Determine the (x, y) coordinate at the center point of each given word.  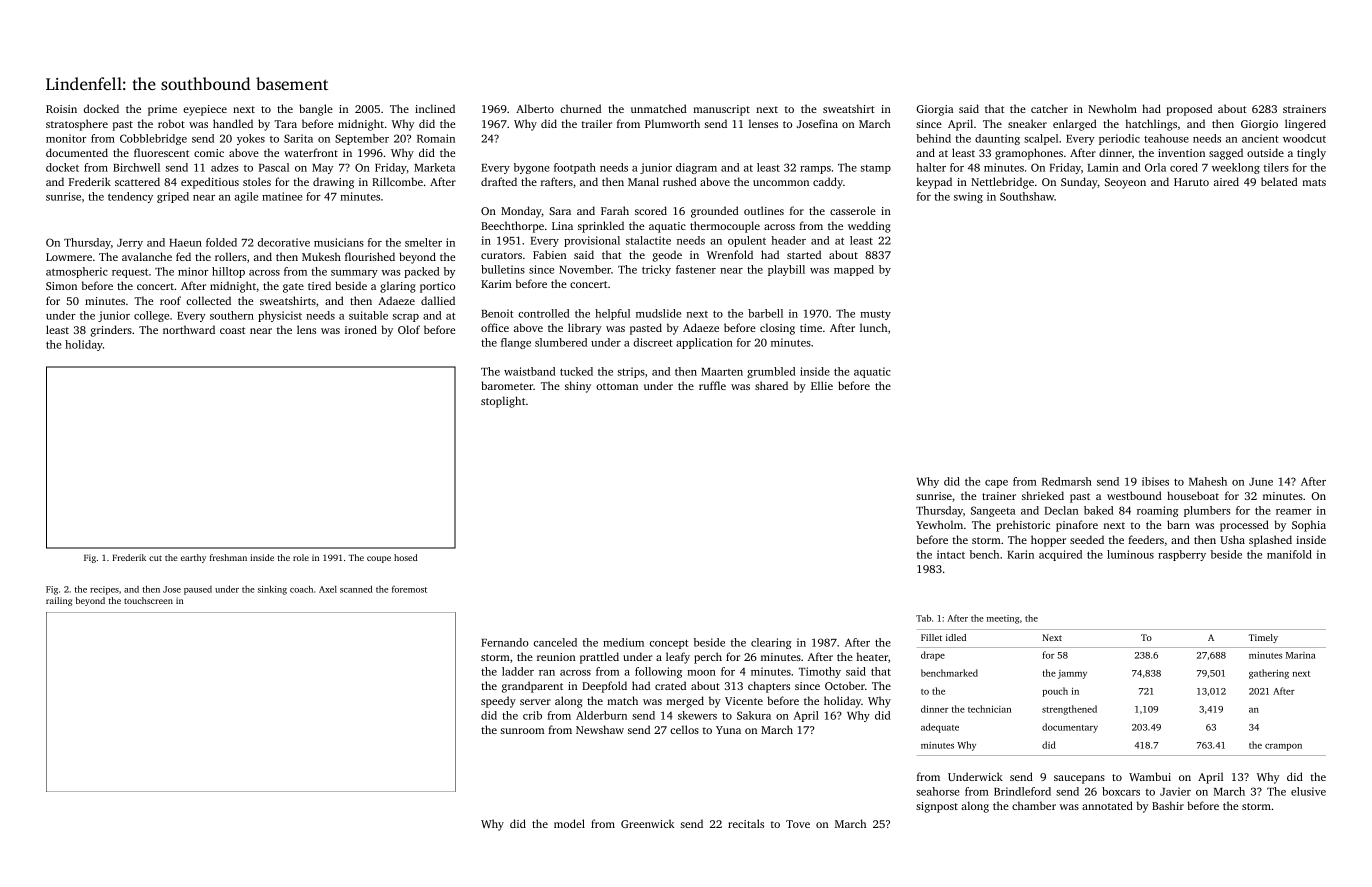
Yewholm (939, 524)
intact (951, 554)
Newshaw (600, 729)
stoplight (503, 402)
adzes (224, 167)
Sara (560, 211)
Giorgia (934, 110)
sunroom (522, 731)
